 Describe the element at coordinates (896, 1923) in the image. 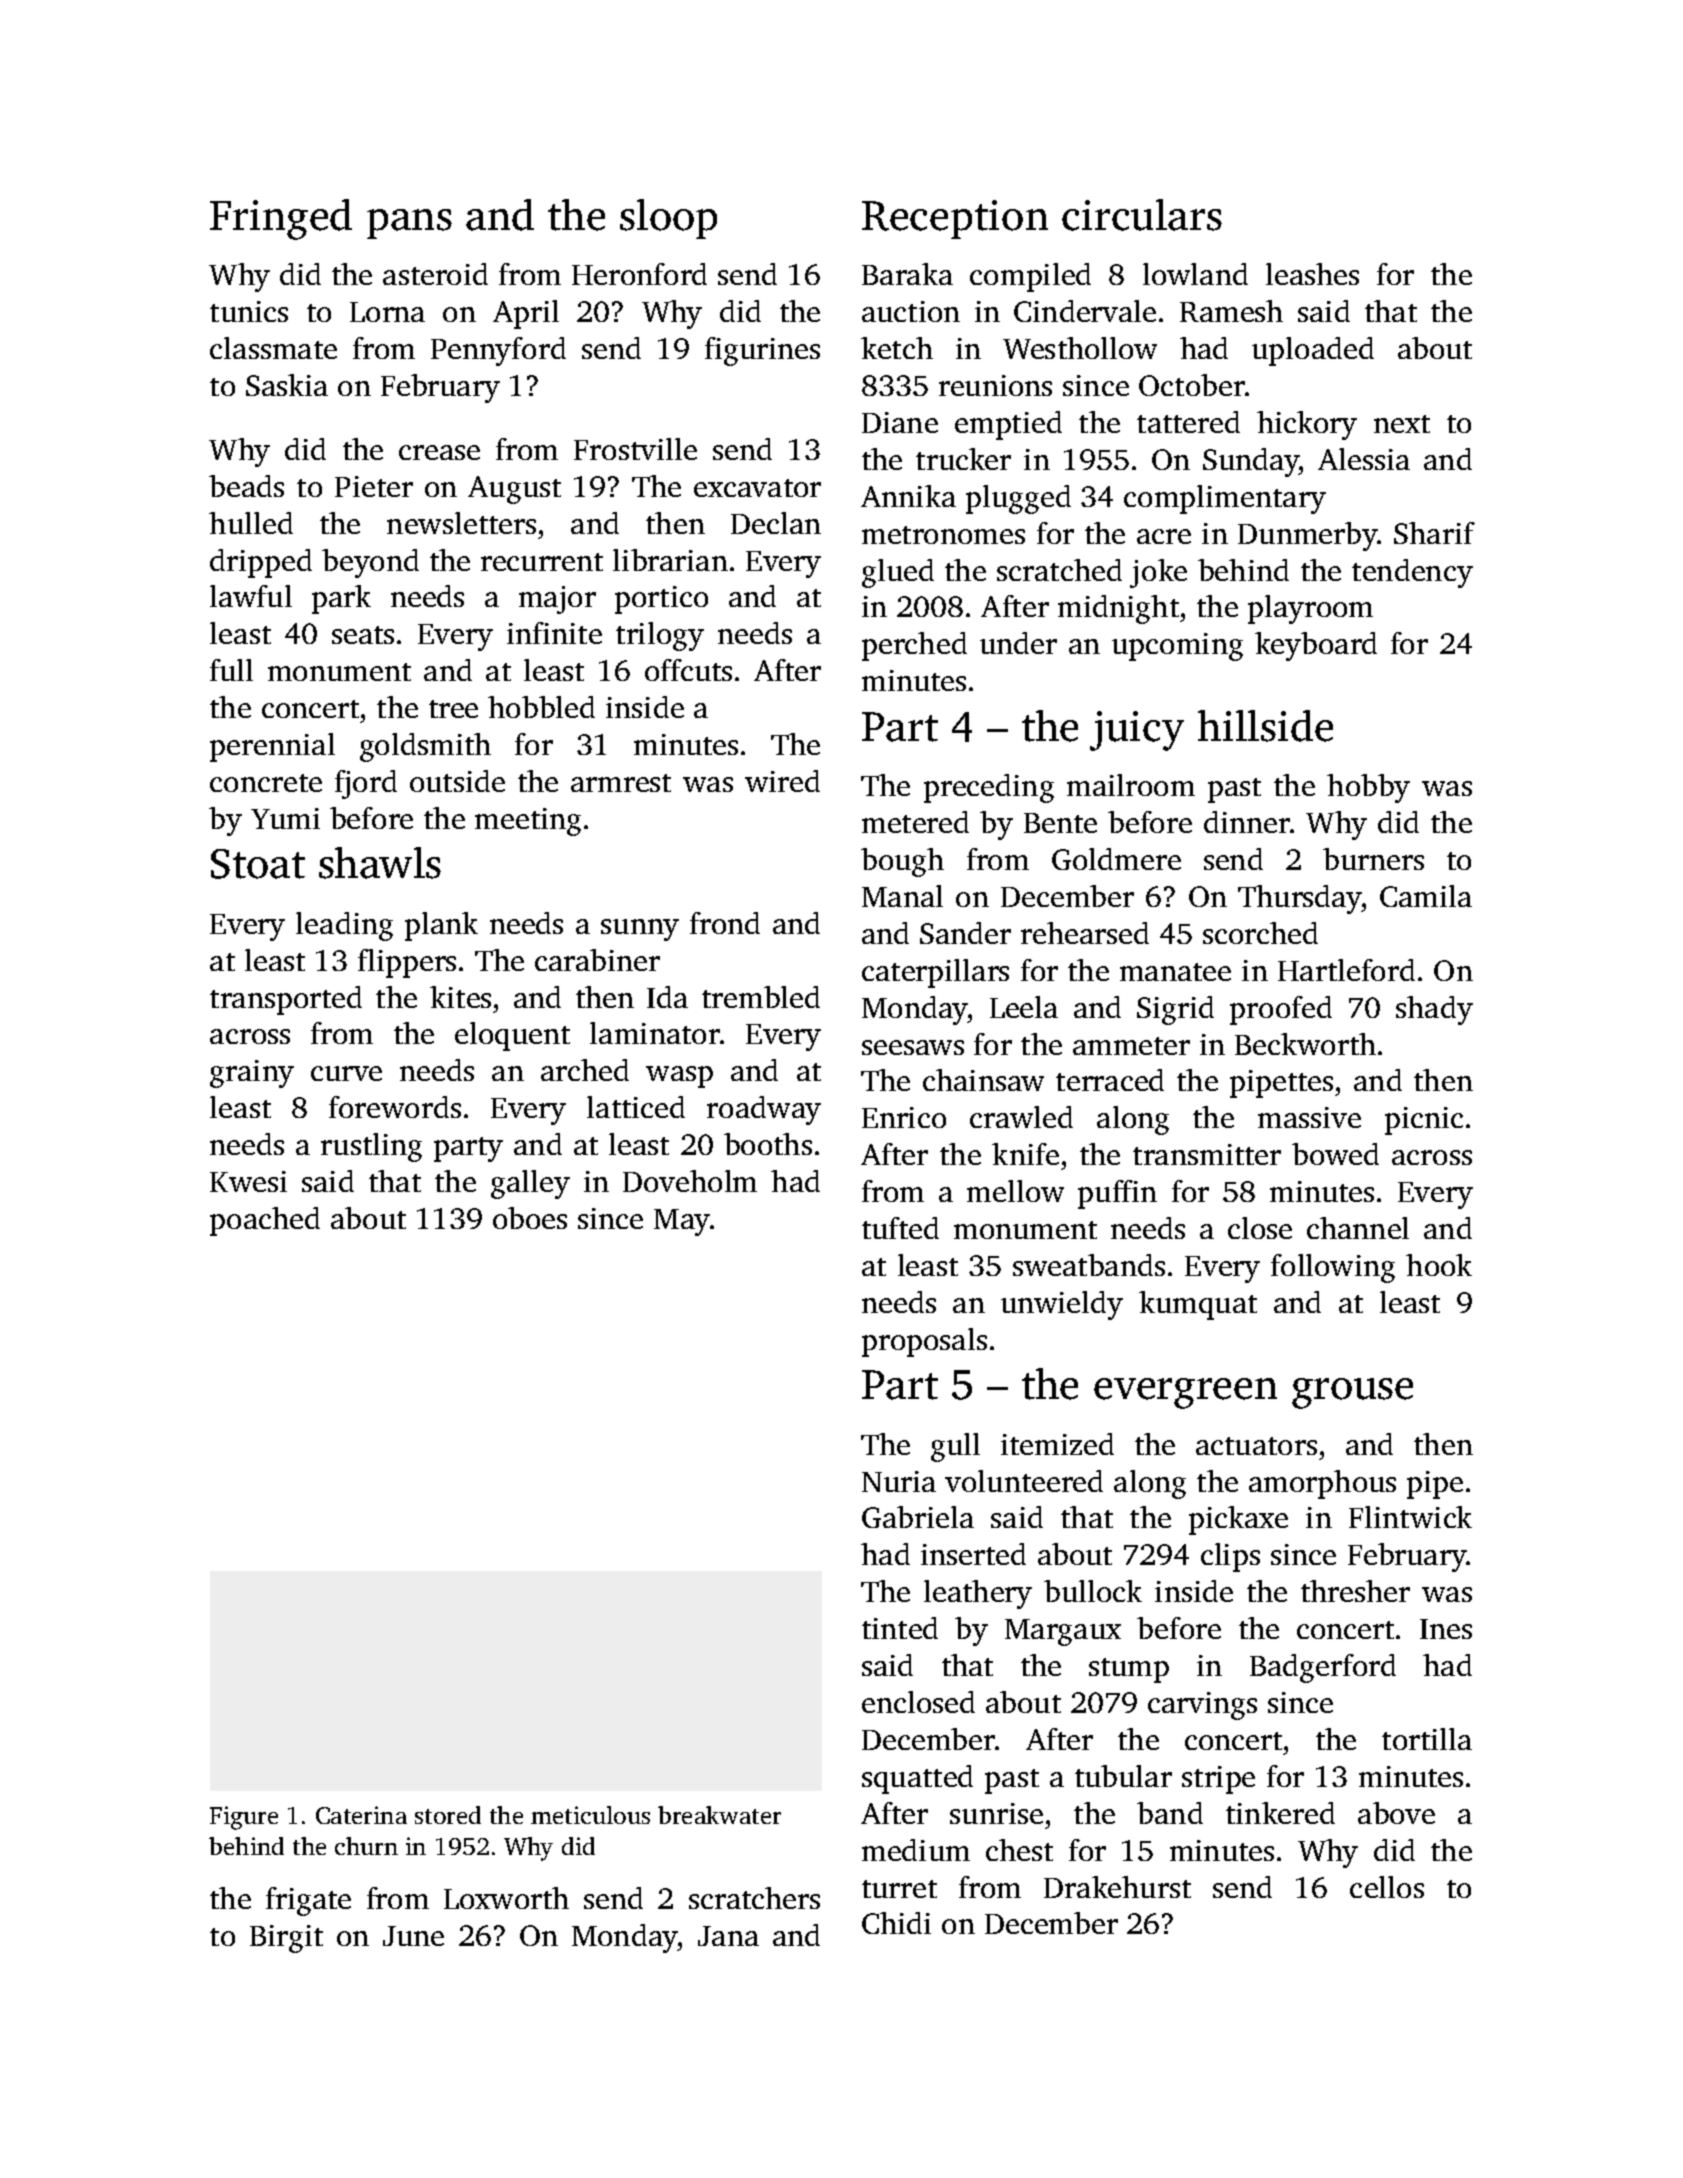

I see `Chidi` at that location.
